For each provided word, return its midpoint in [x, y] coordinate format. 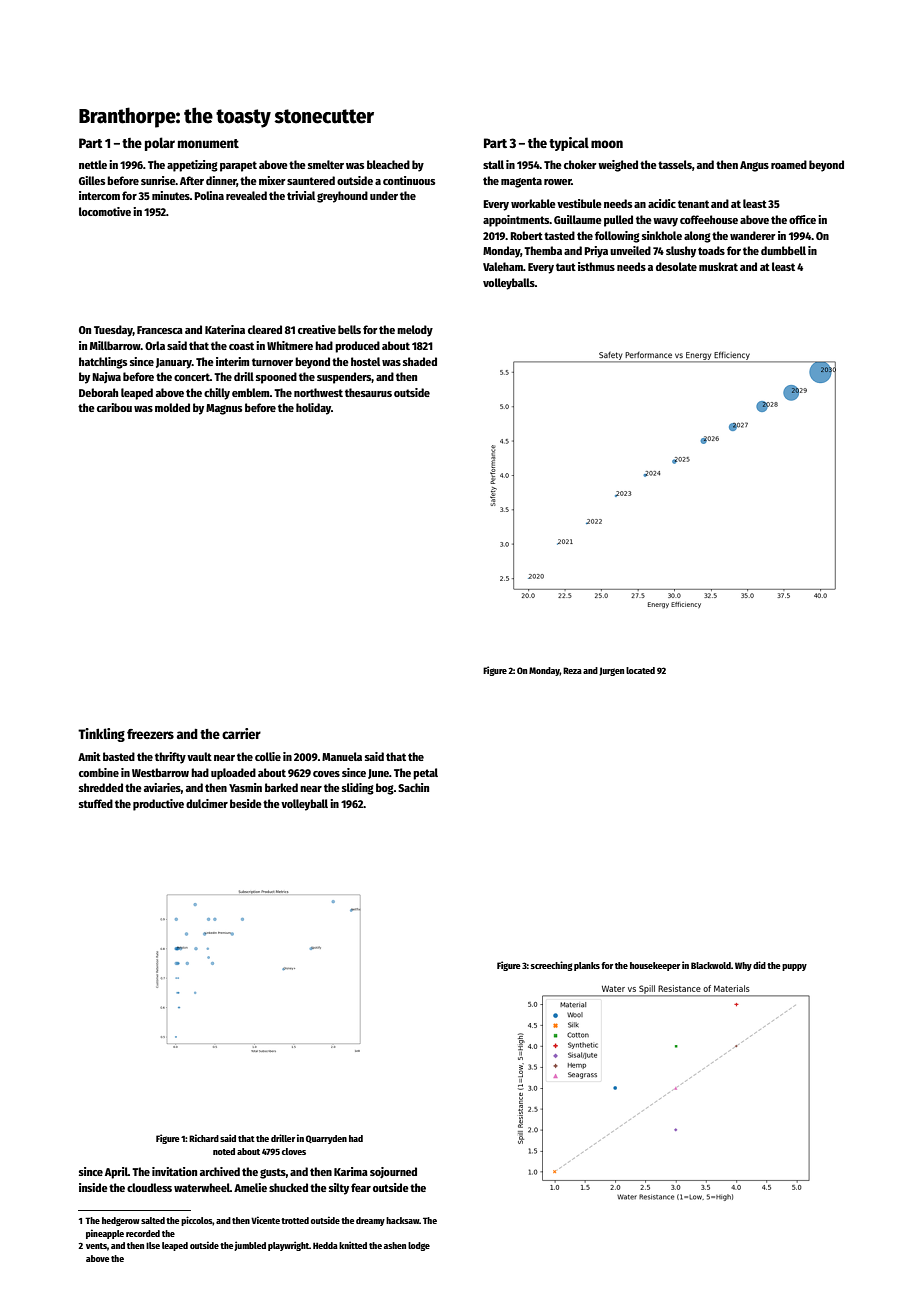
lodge [419, 1246]
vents [96, 1246]
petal [425, 774]
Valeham [503, 266]
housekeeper [655, 966]
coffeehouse [709, 219]
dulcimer [207, 803]
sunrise [158, 180]
